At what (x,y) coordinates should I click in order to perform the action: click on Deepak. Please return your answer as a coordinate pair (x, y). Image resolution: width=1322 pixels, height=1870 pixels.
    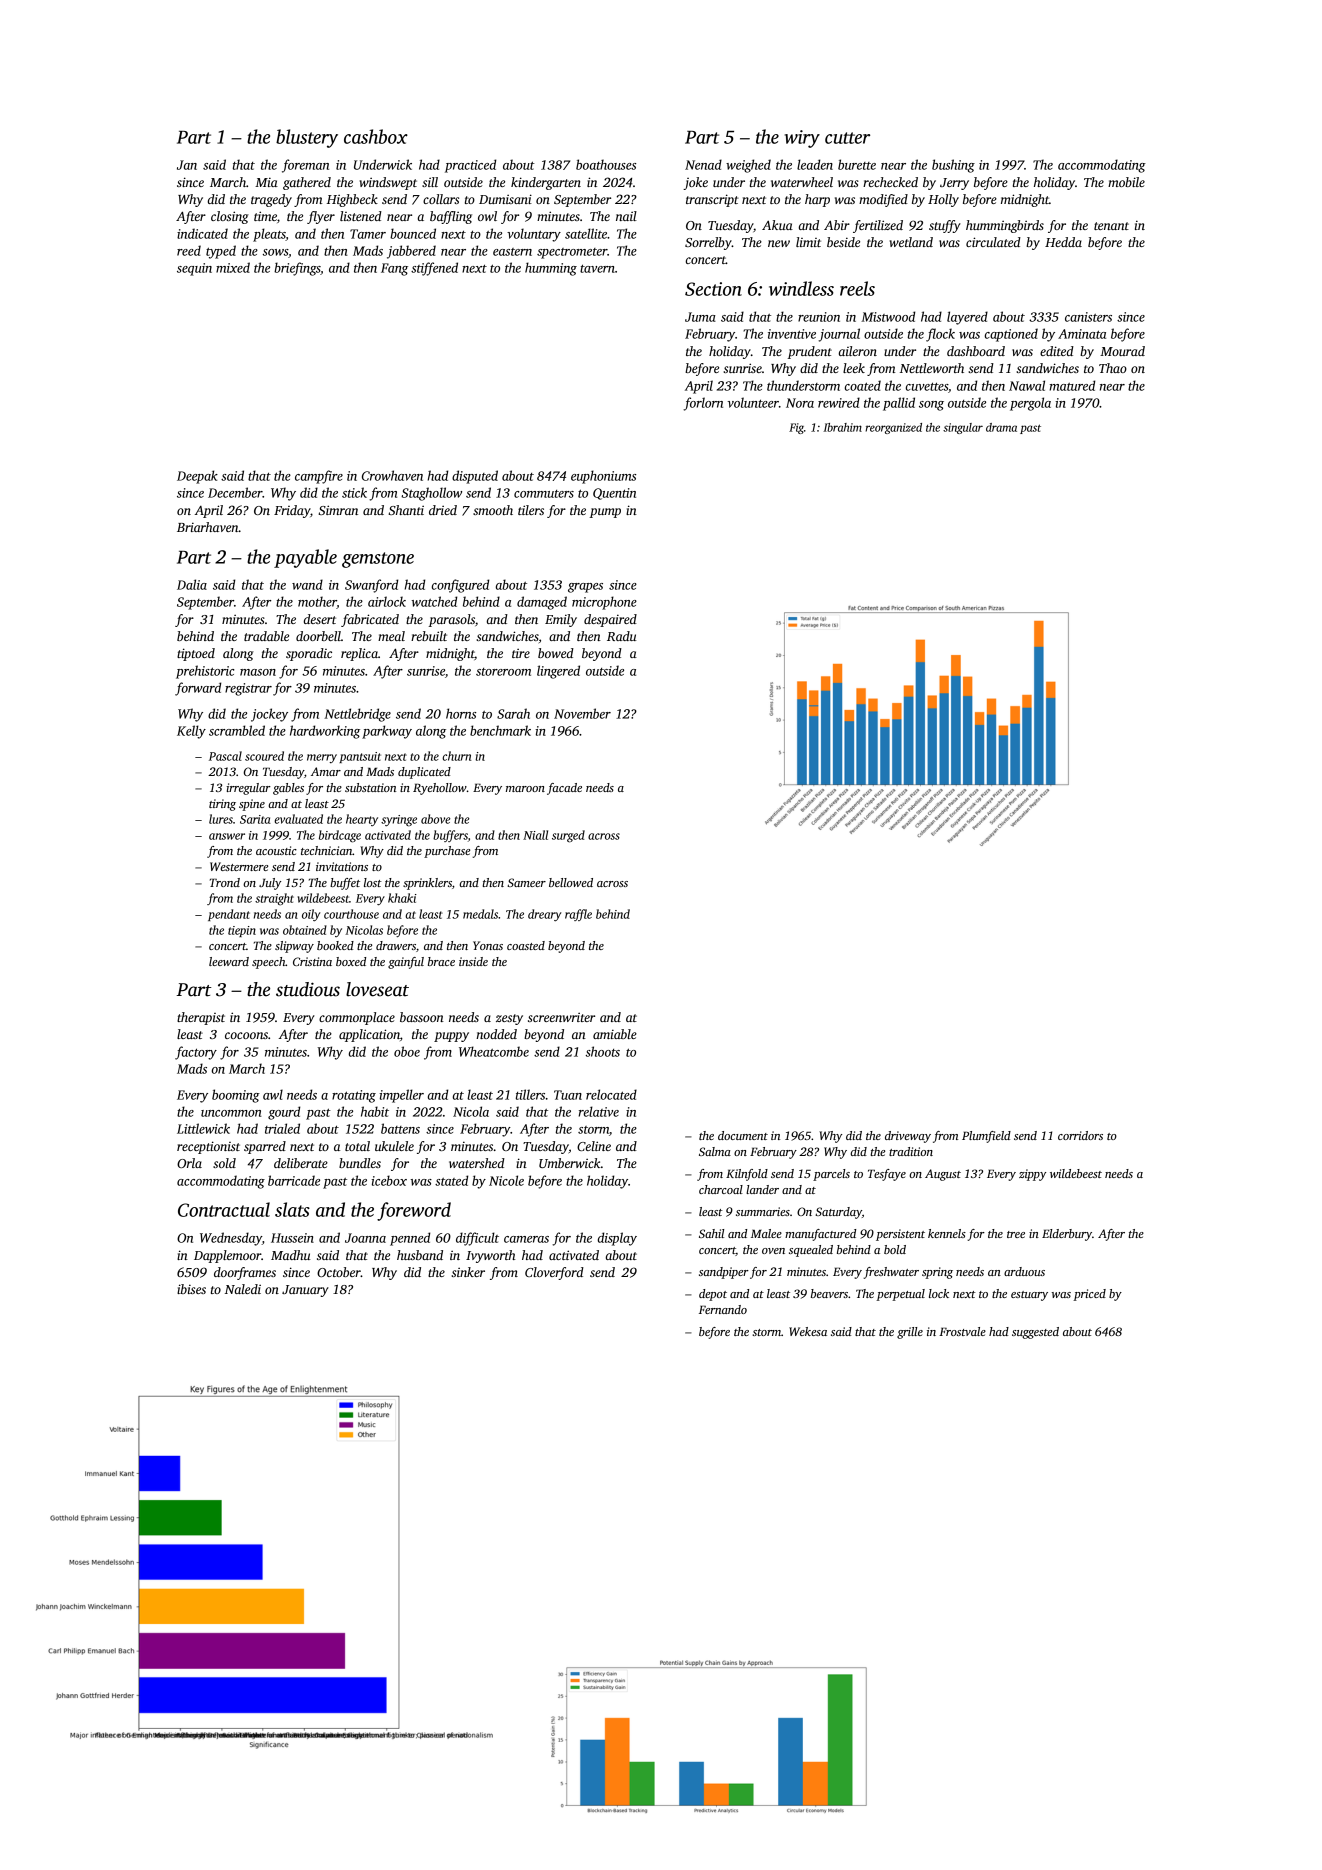
    Looking at the image, I should click on (197, 477).
